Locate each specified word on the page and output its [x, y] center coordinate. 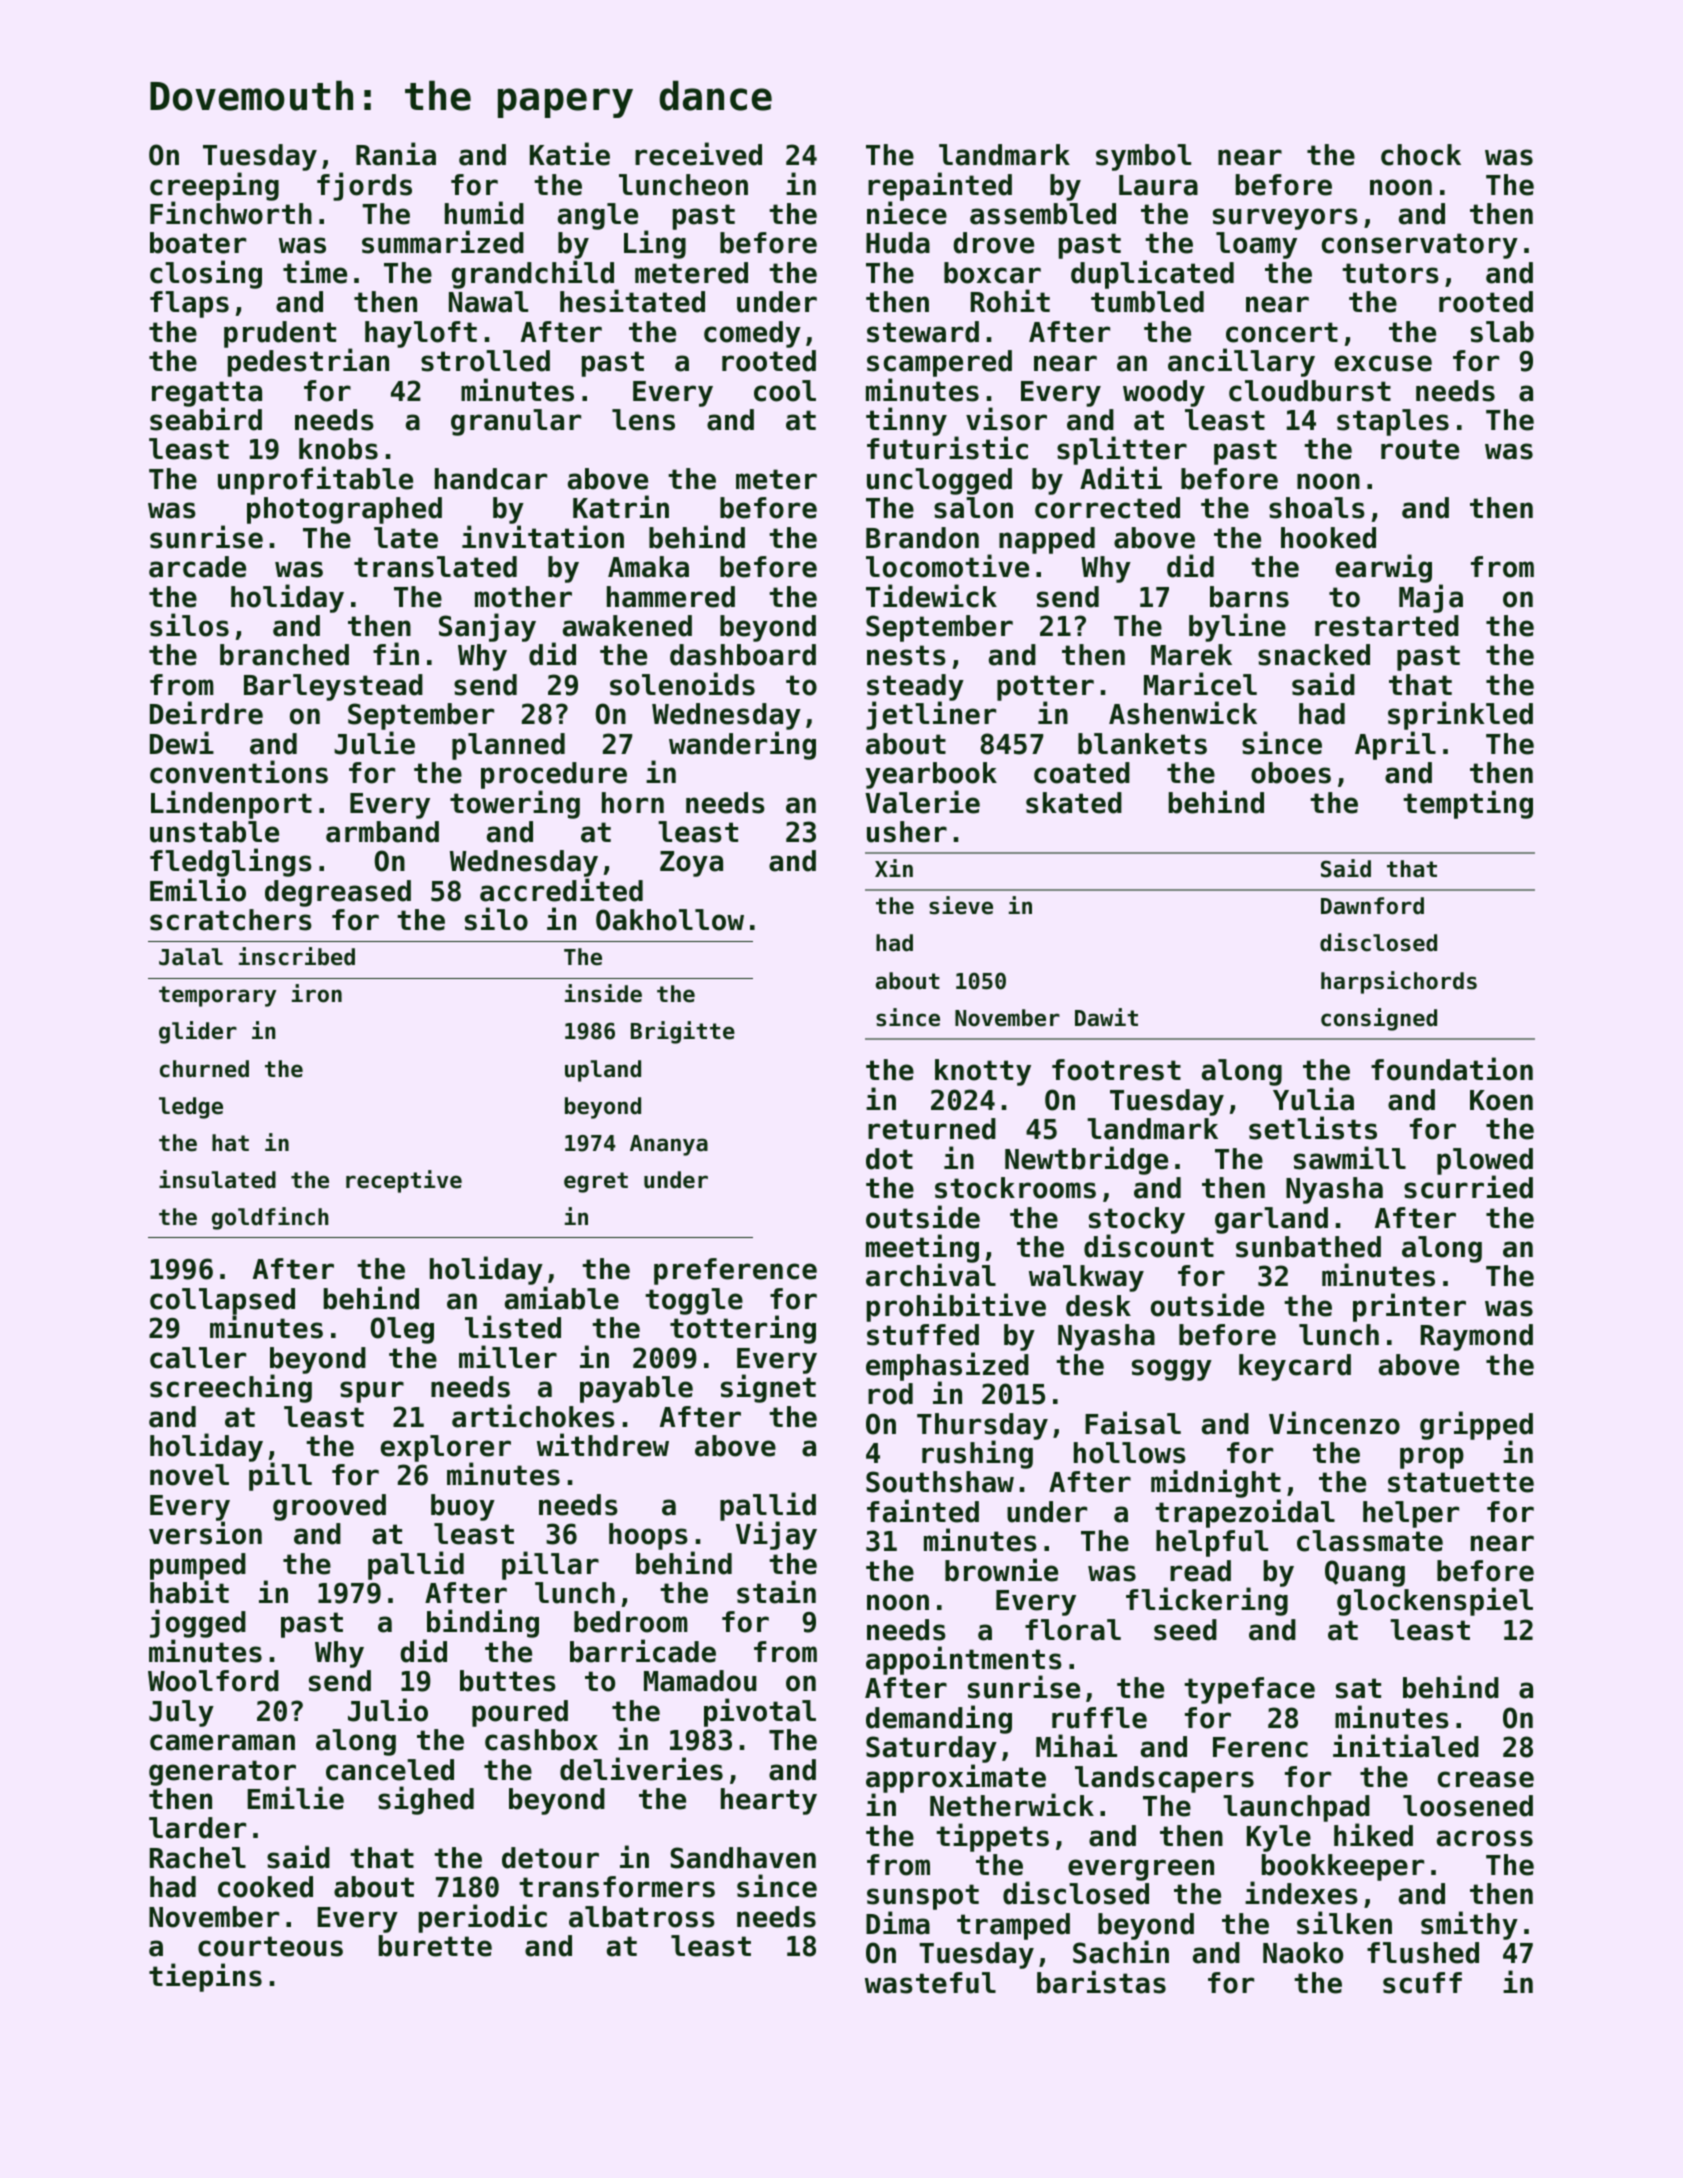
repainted [940, 186]
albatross [642, 1917]
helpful [1212, 1543]
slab [1502, 332]
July [181, 1713]
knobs [338, 449]
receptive [404, 1181]
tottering [743, 1330]
